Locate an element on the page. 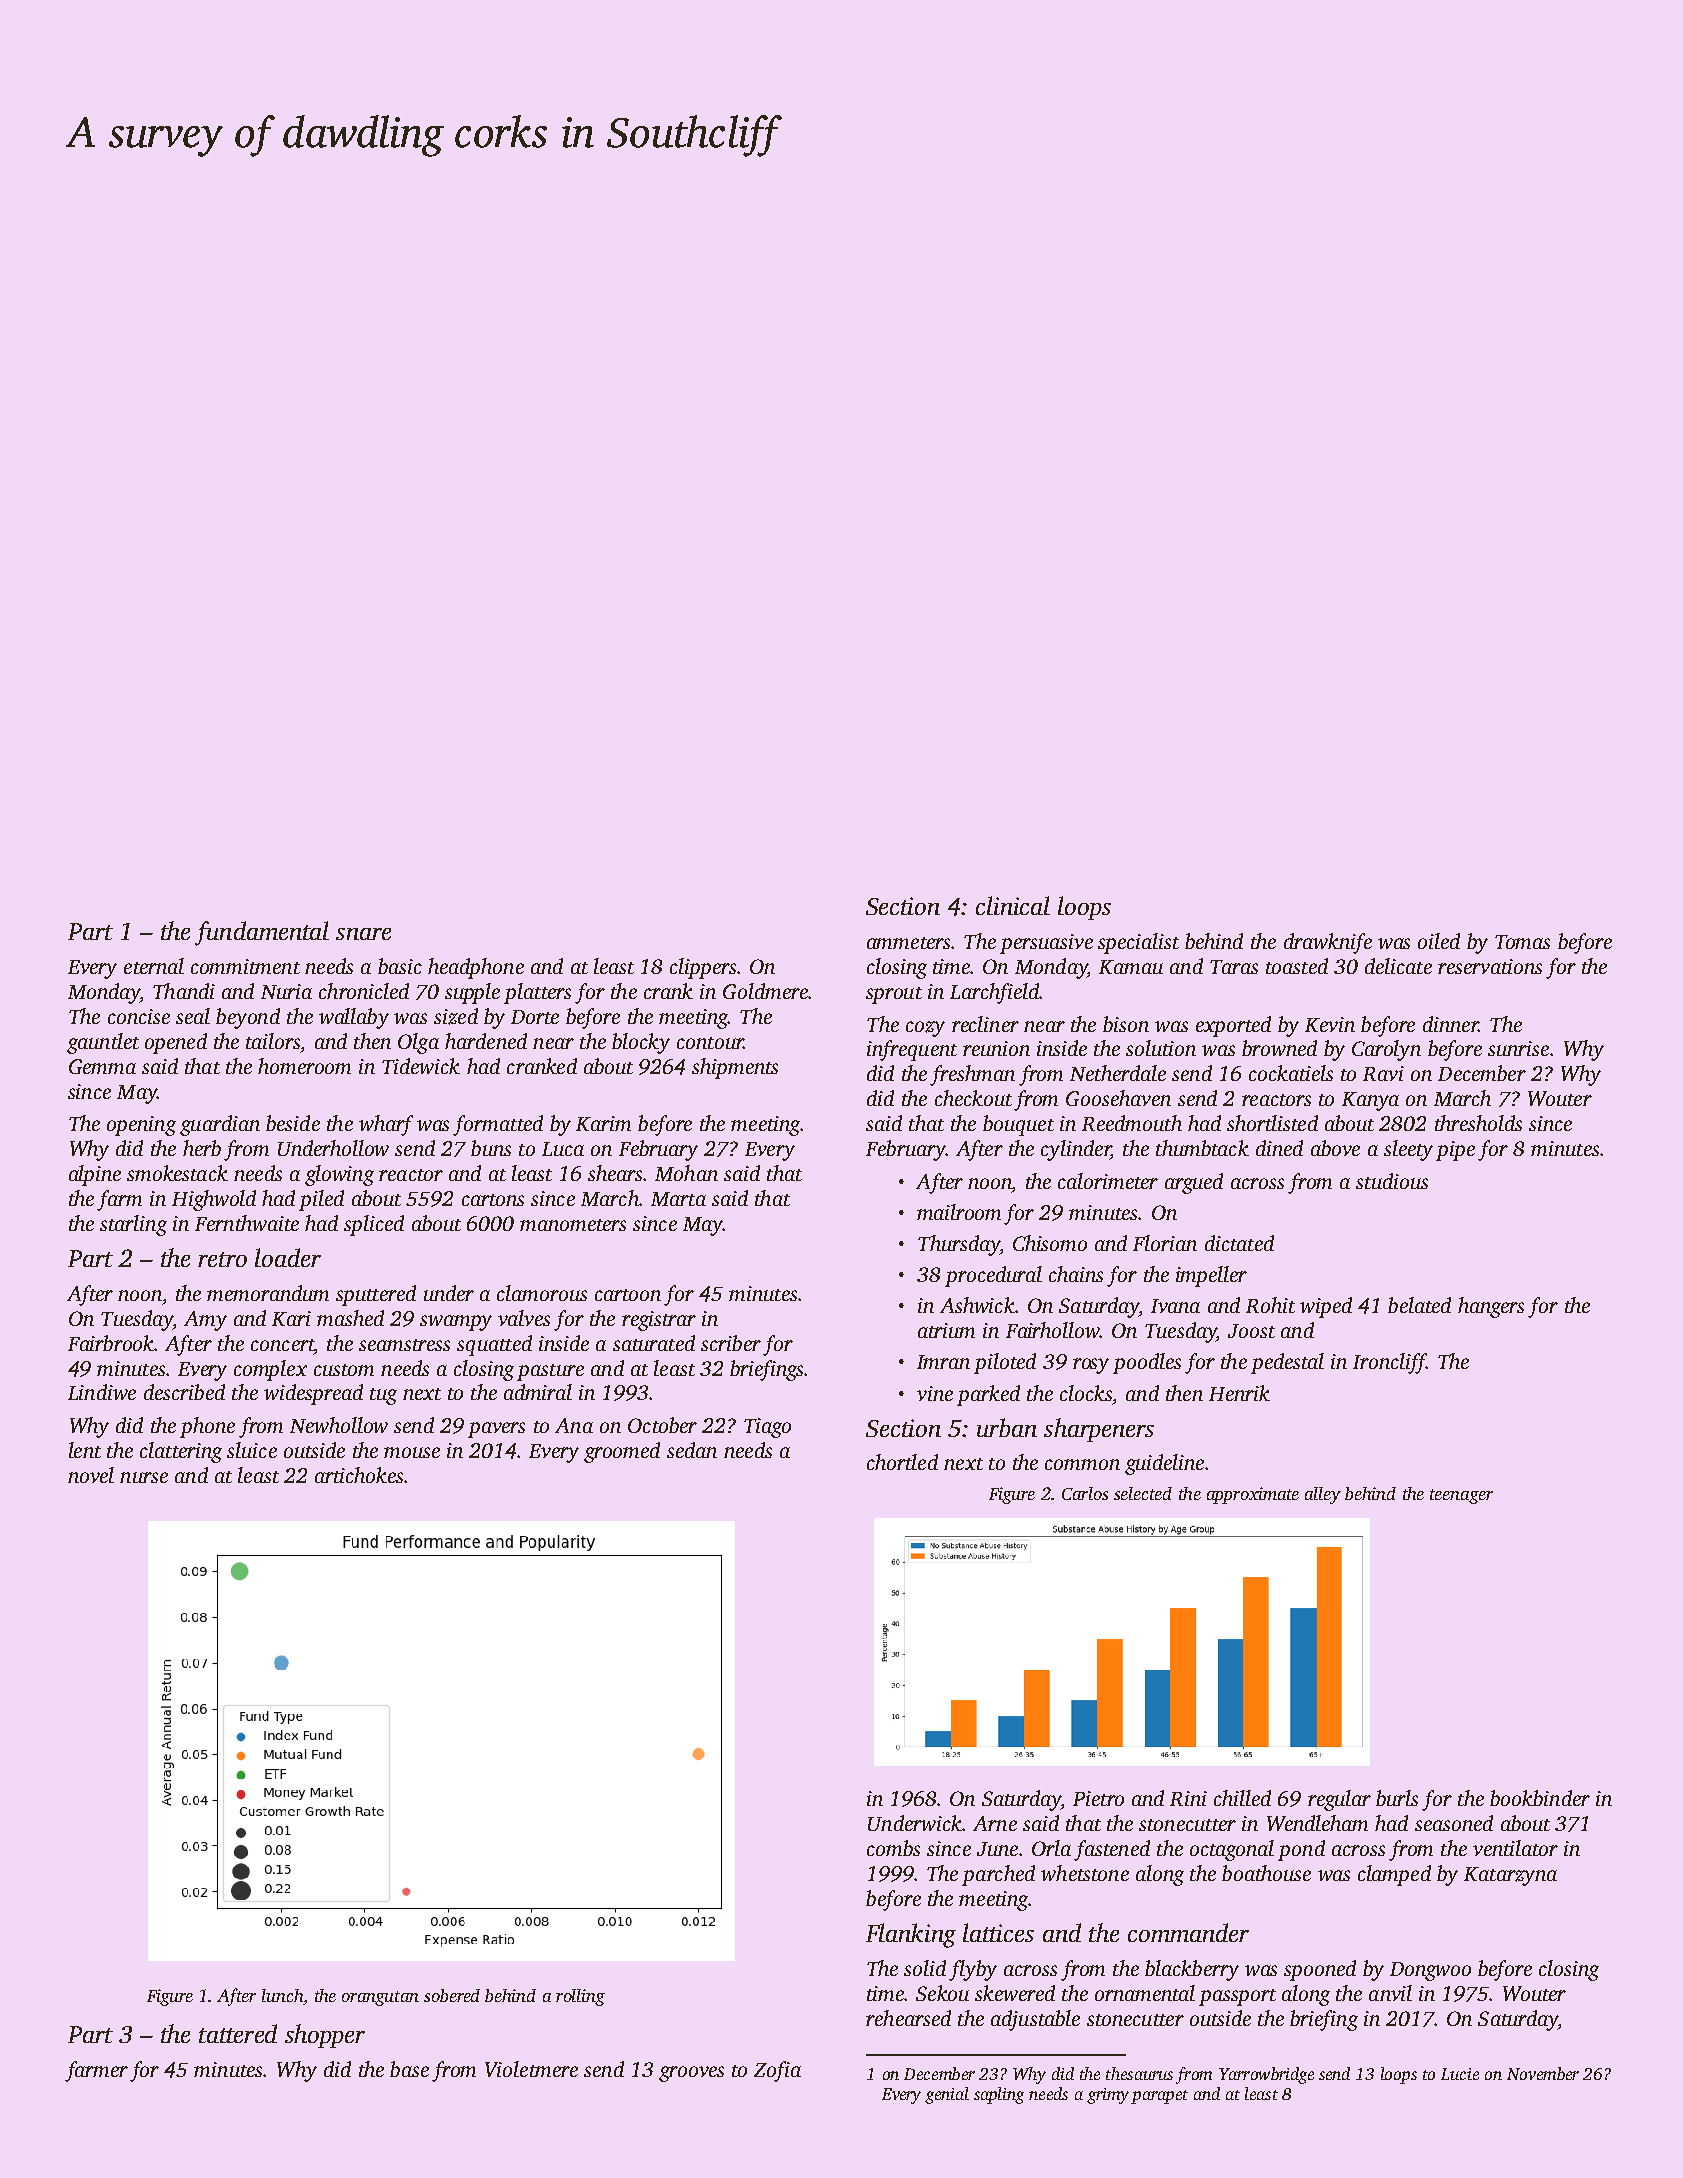 The width and height of the image is (1683, 2178). tug is located at coordinates (383, 1396).
